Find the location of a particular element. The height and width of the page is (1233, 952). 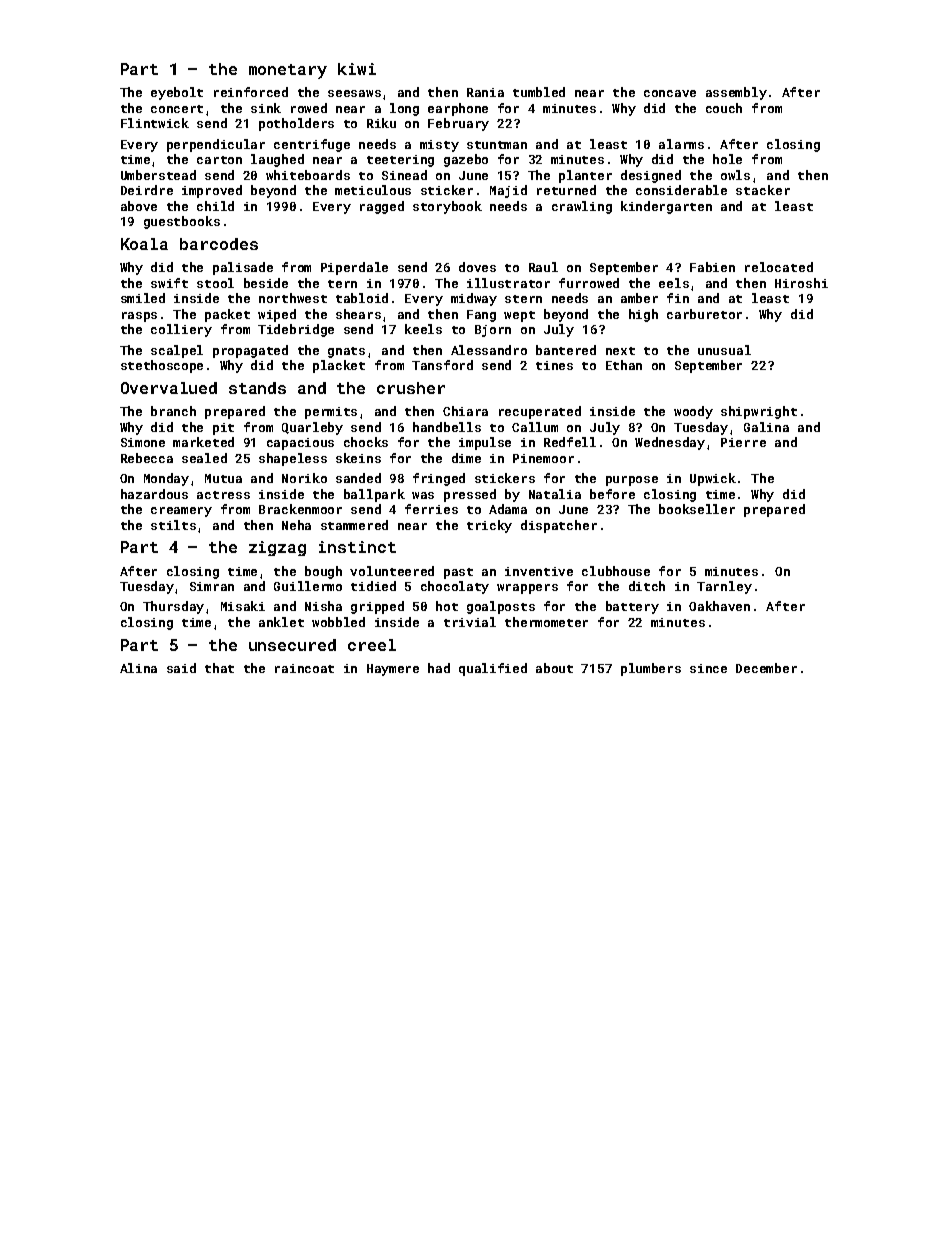

eyebolt is located at coordinates (177, 93).
